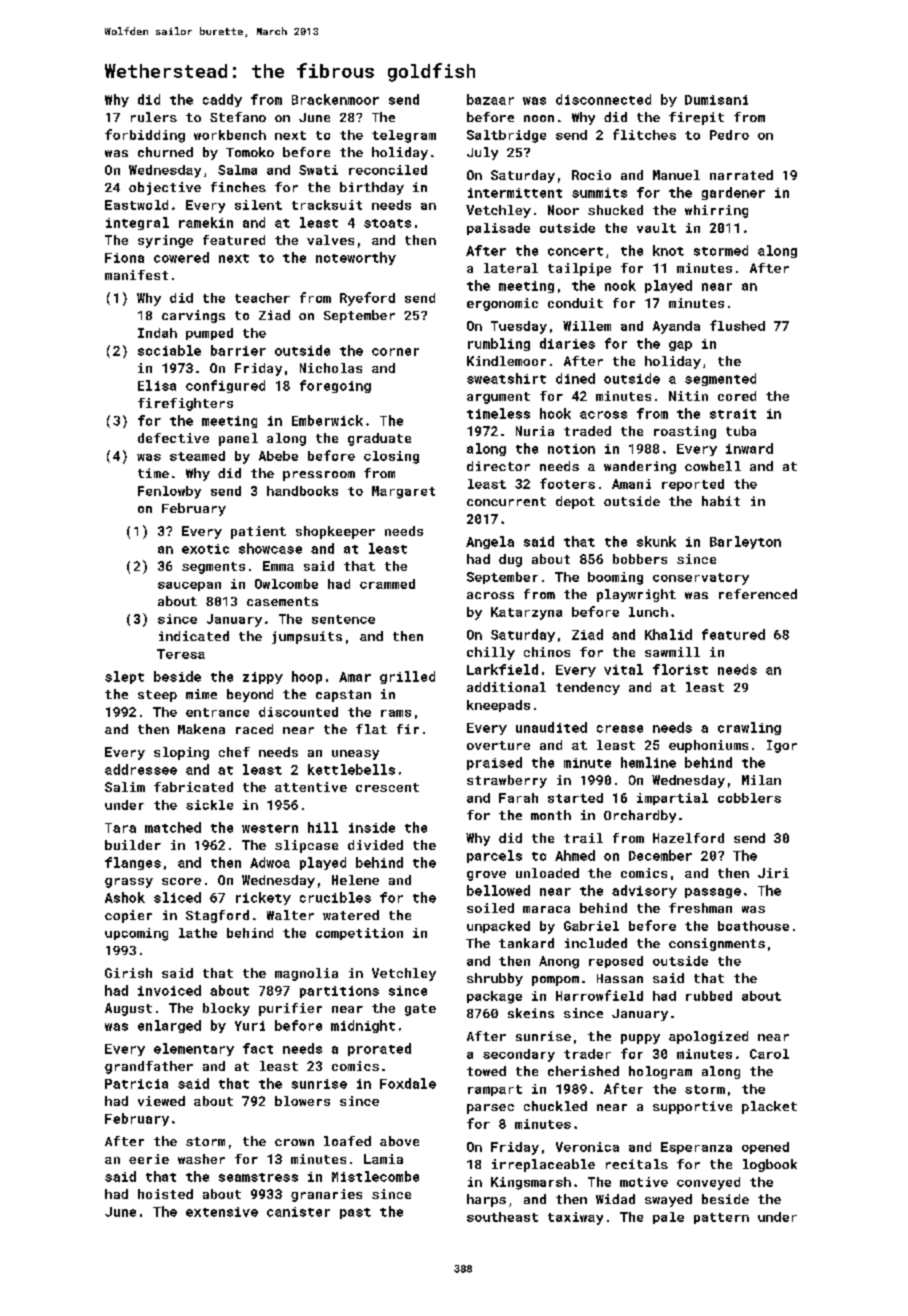  Describe the element at coordinates (588, 688) in the screenshot. I see `tendency` at that location.
